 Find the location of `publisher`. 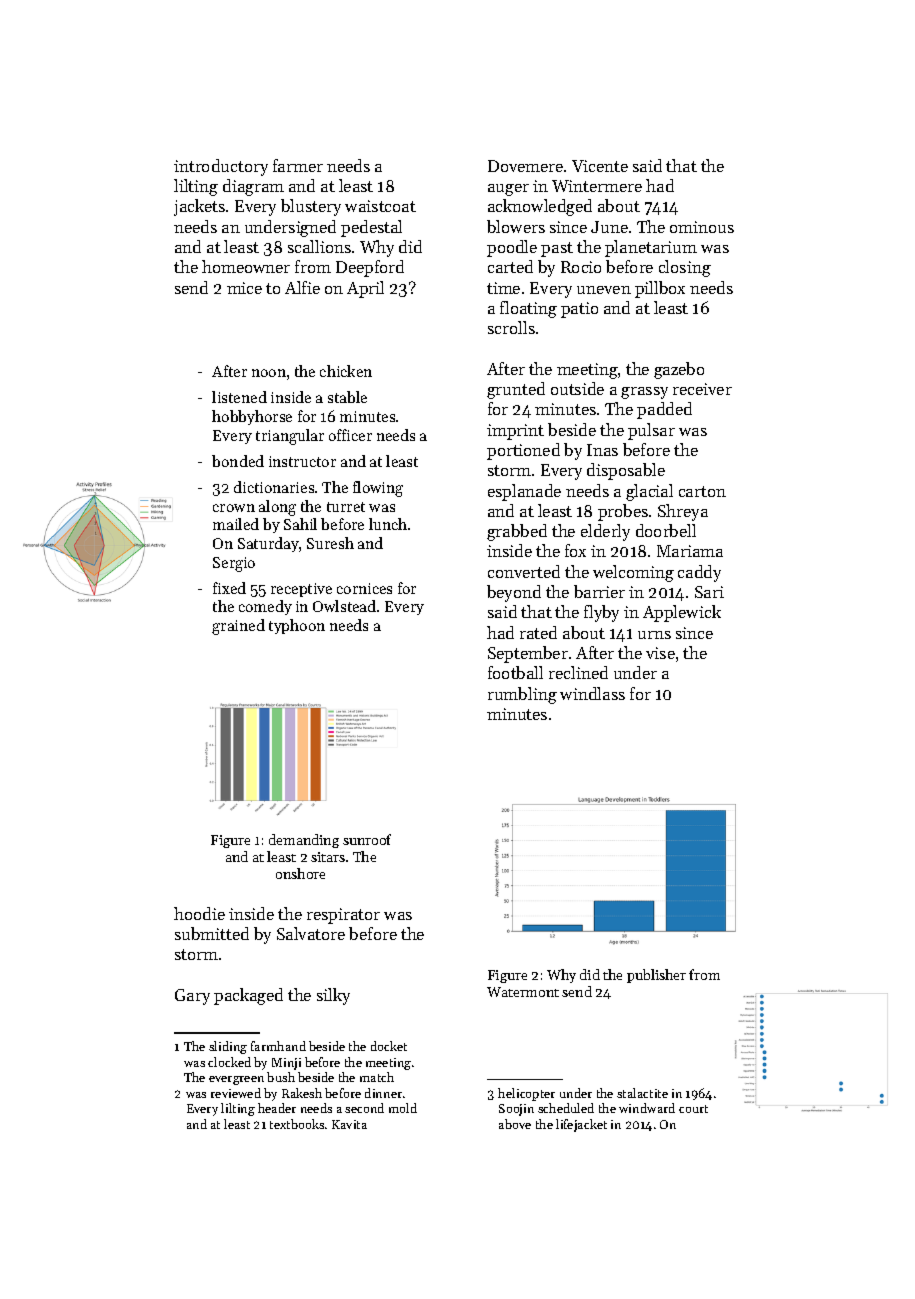

publisher is located at coordinates (656, 976).
